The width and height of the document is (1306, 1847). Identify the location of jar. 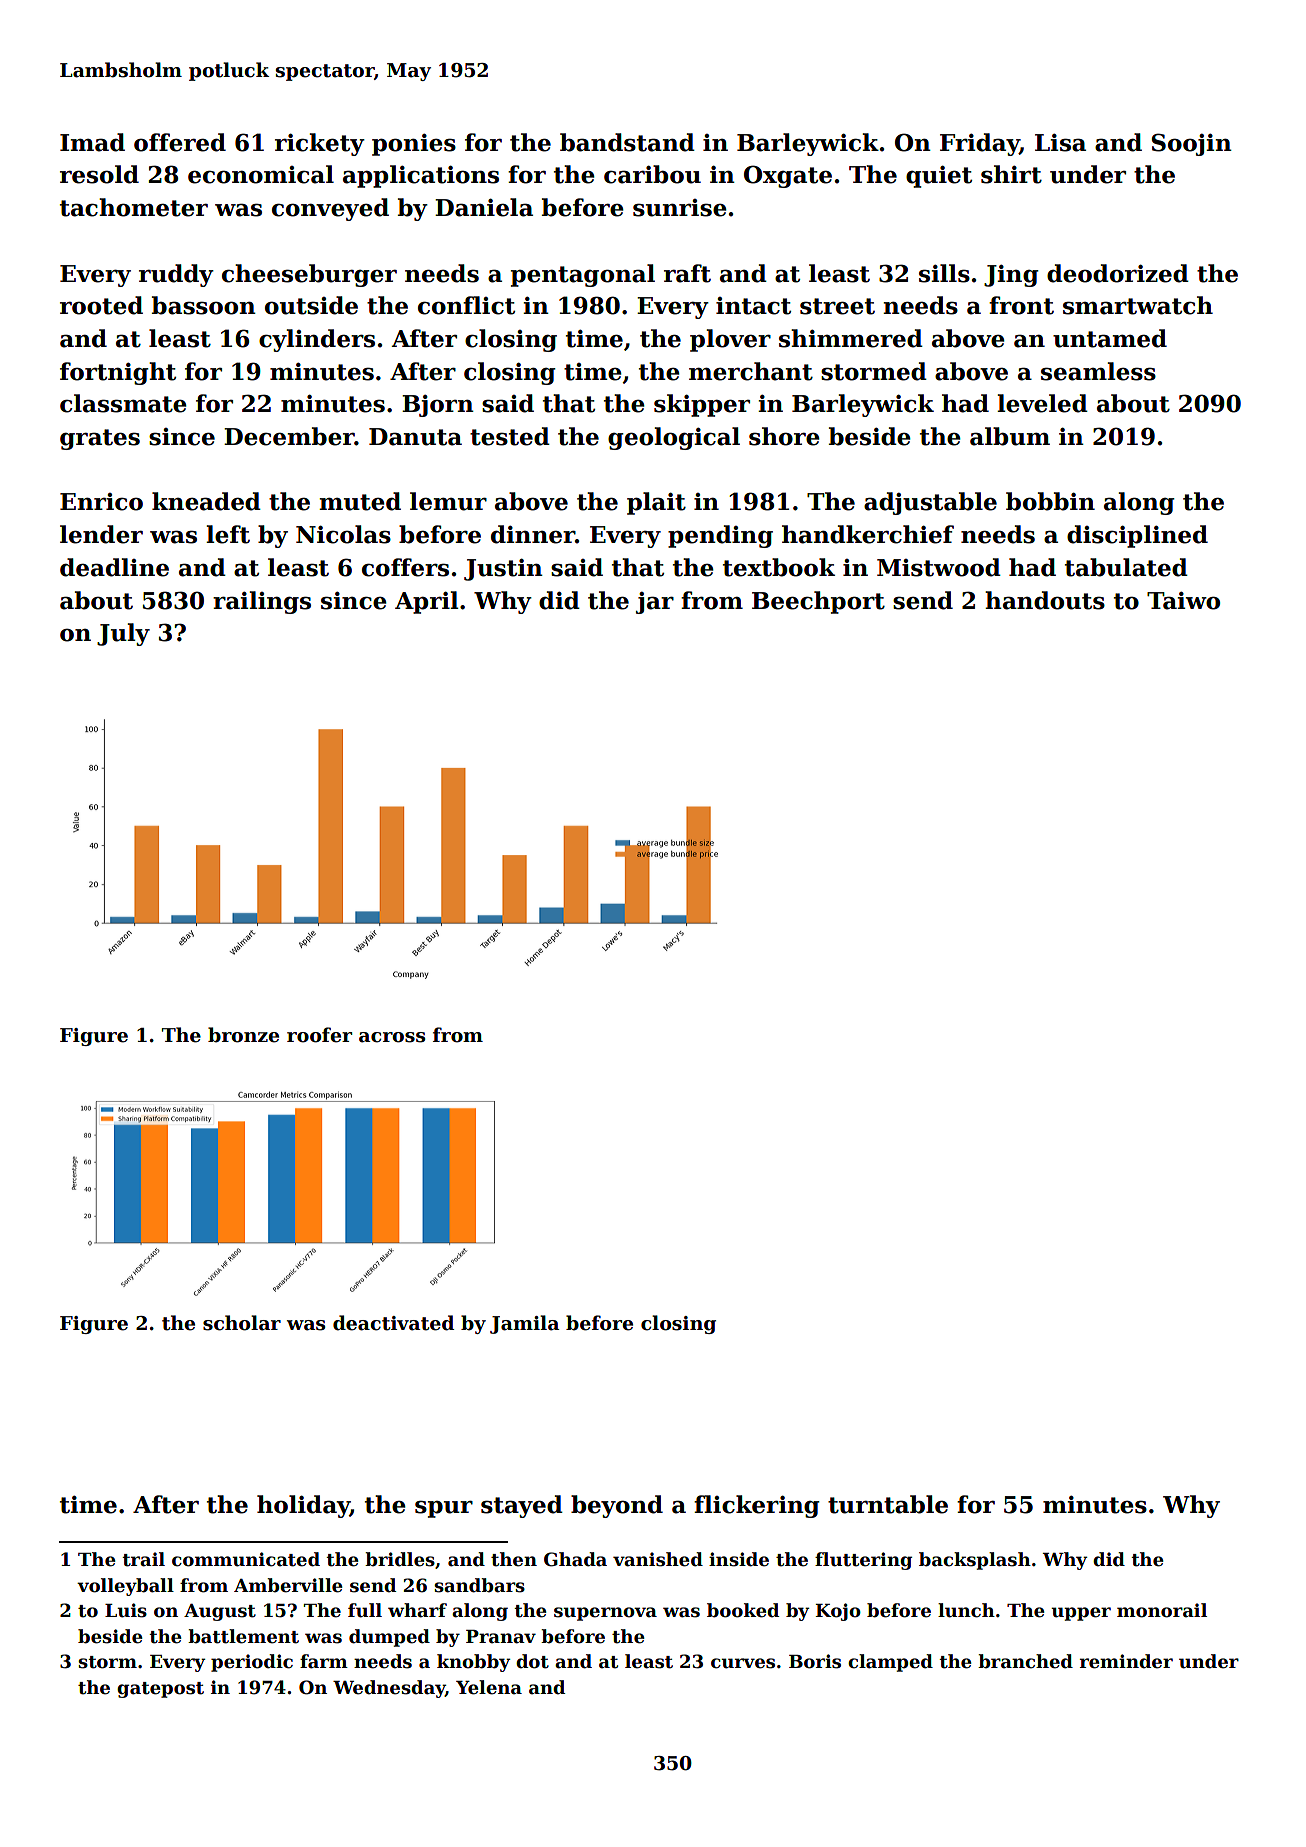
(655, 603).
